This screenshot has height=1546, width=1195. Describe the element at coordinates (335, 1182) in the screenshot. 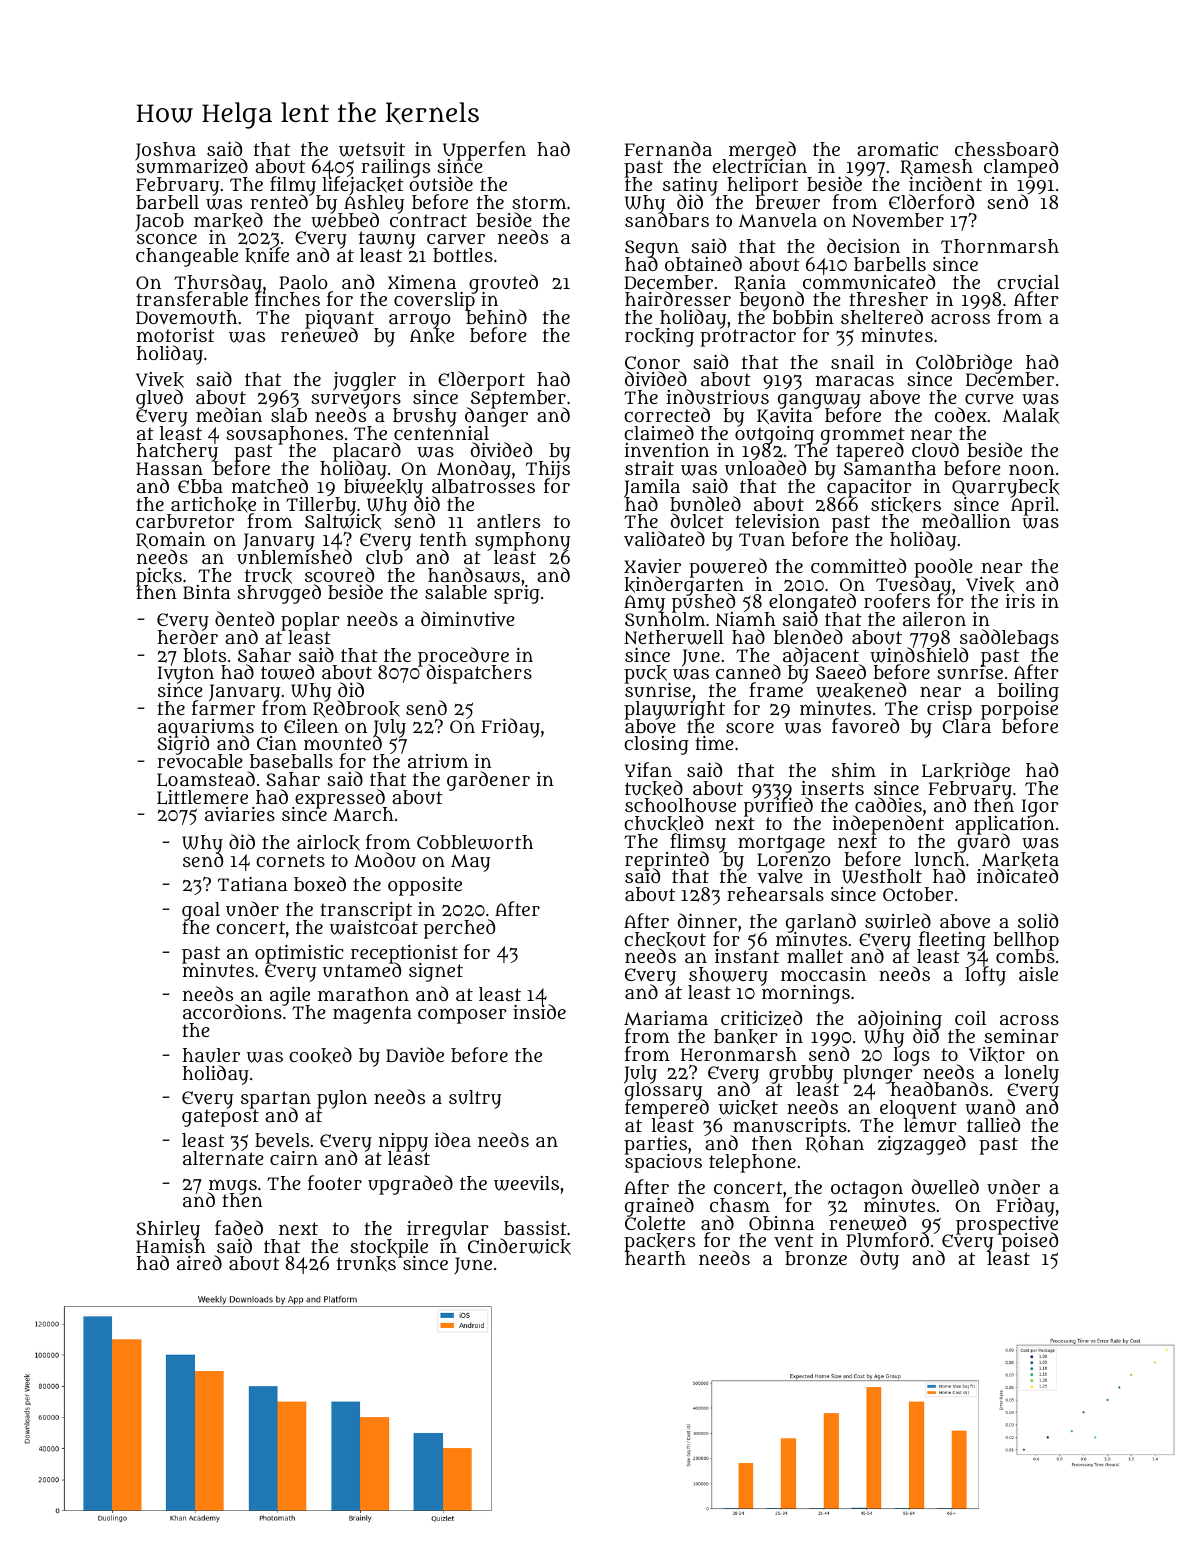

I see `footer` at that location.
